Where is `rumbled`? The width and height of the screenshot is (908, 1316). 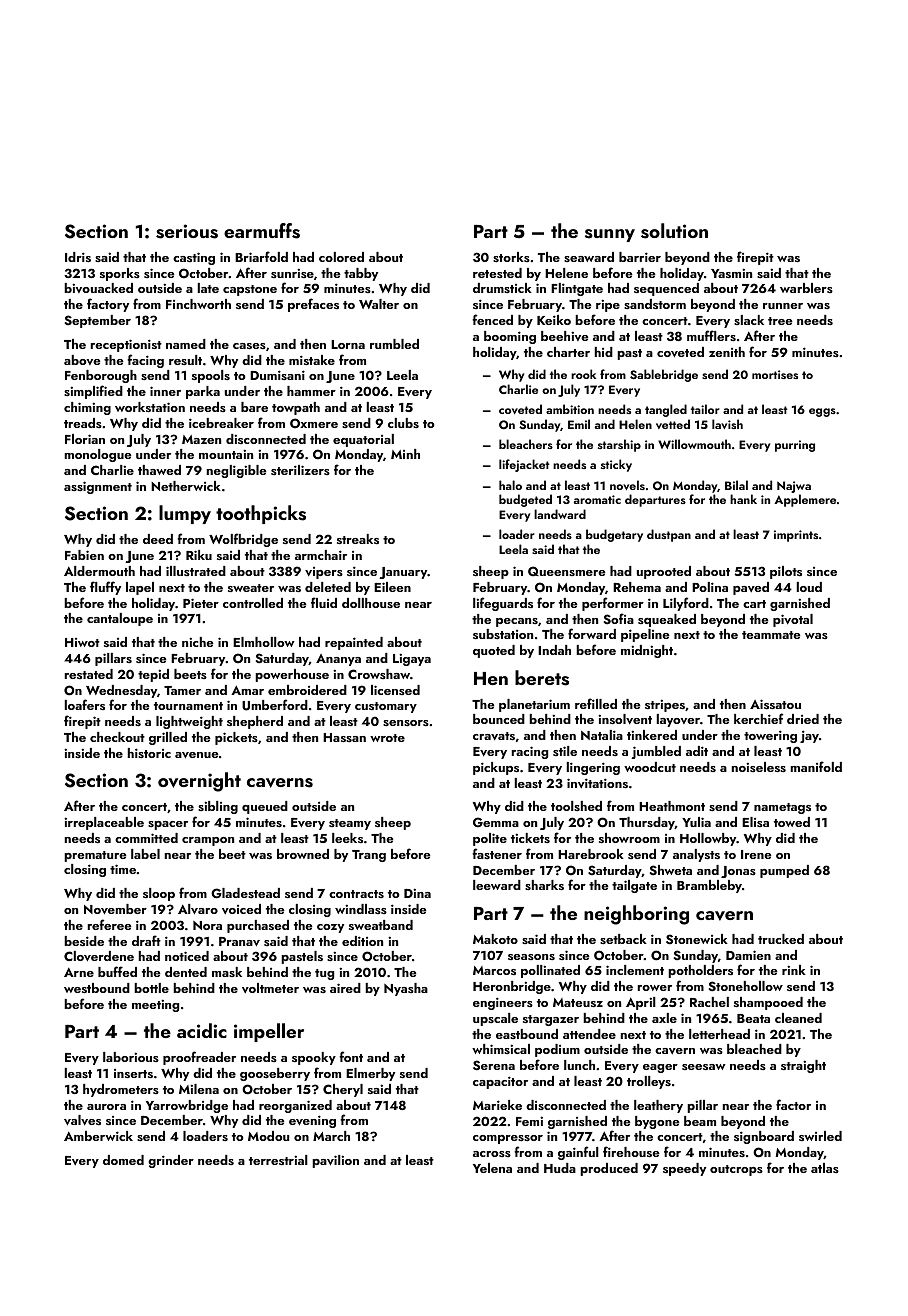
rumbled is located at coordinates (394, 344).
